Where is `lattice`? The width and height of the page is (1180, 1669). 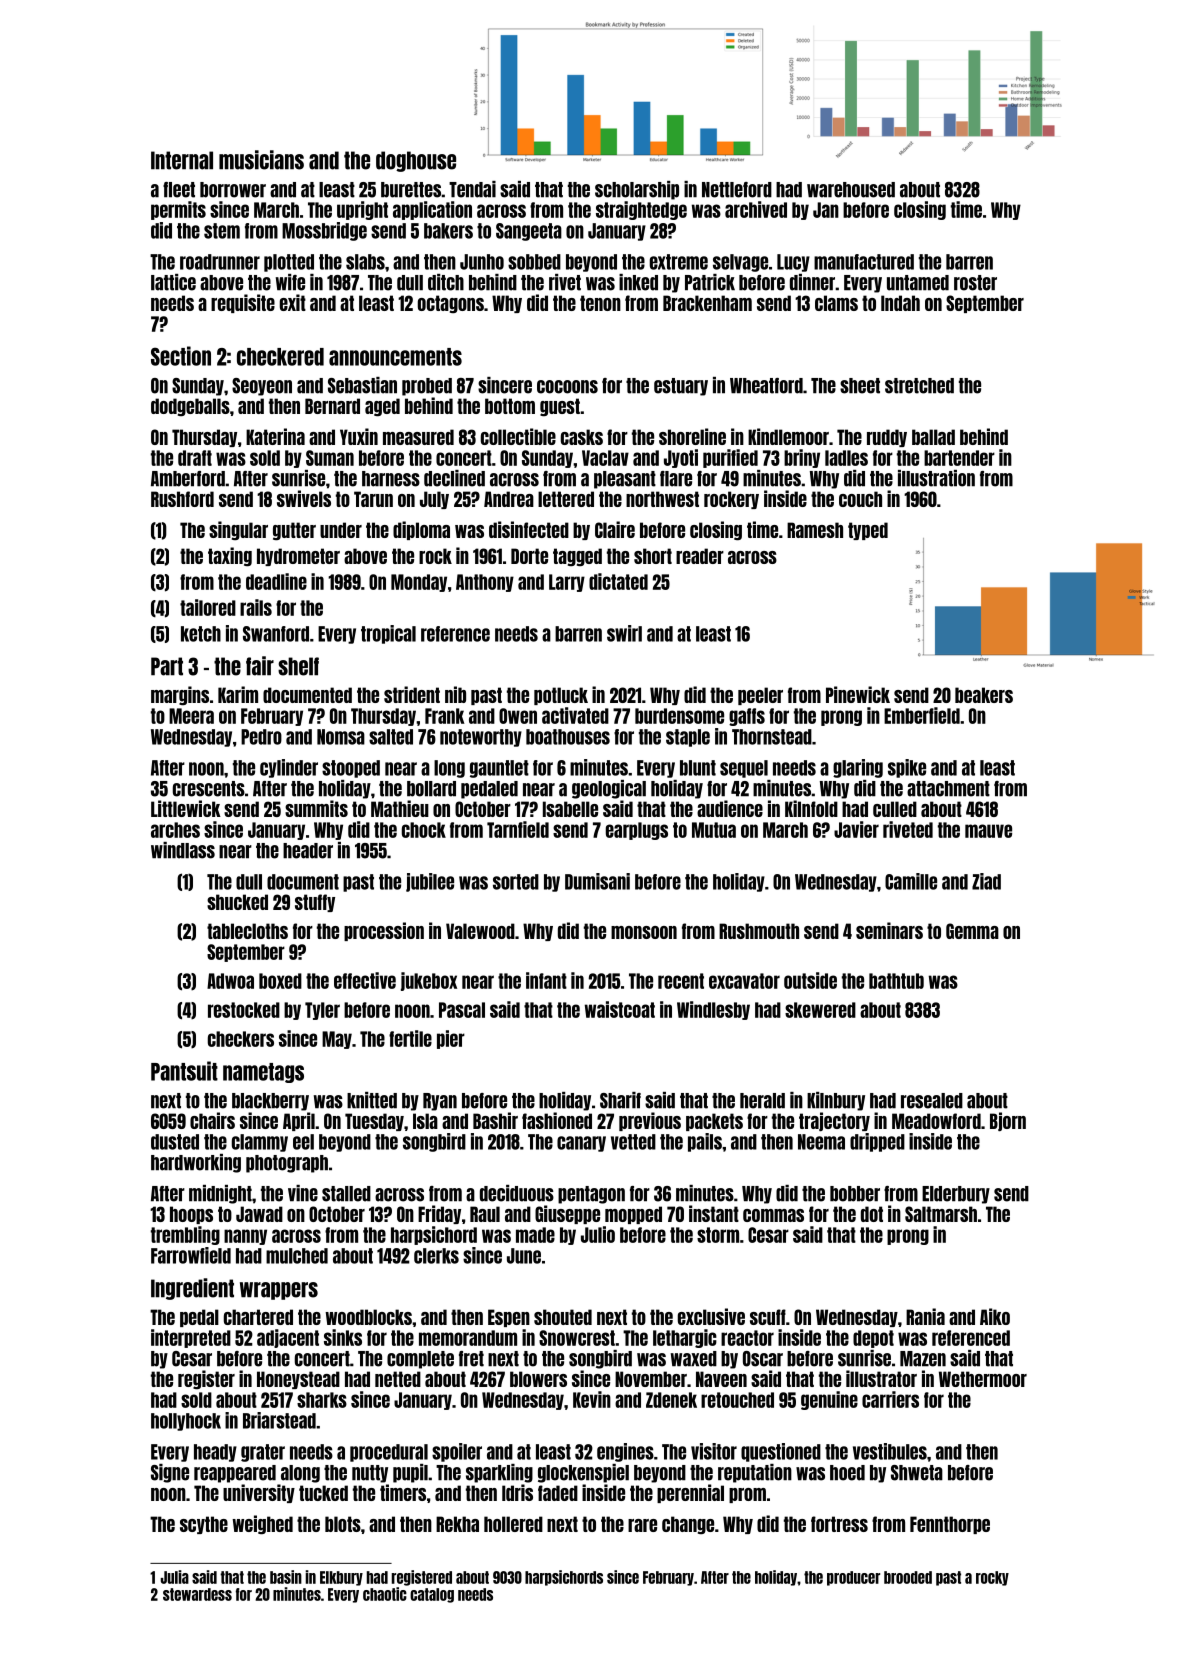
lattice is located at coordinates (173, 282).
